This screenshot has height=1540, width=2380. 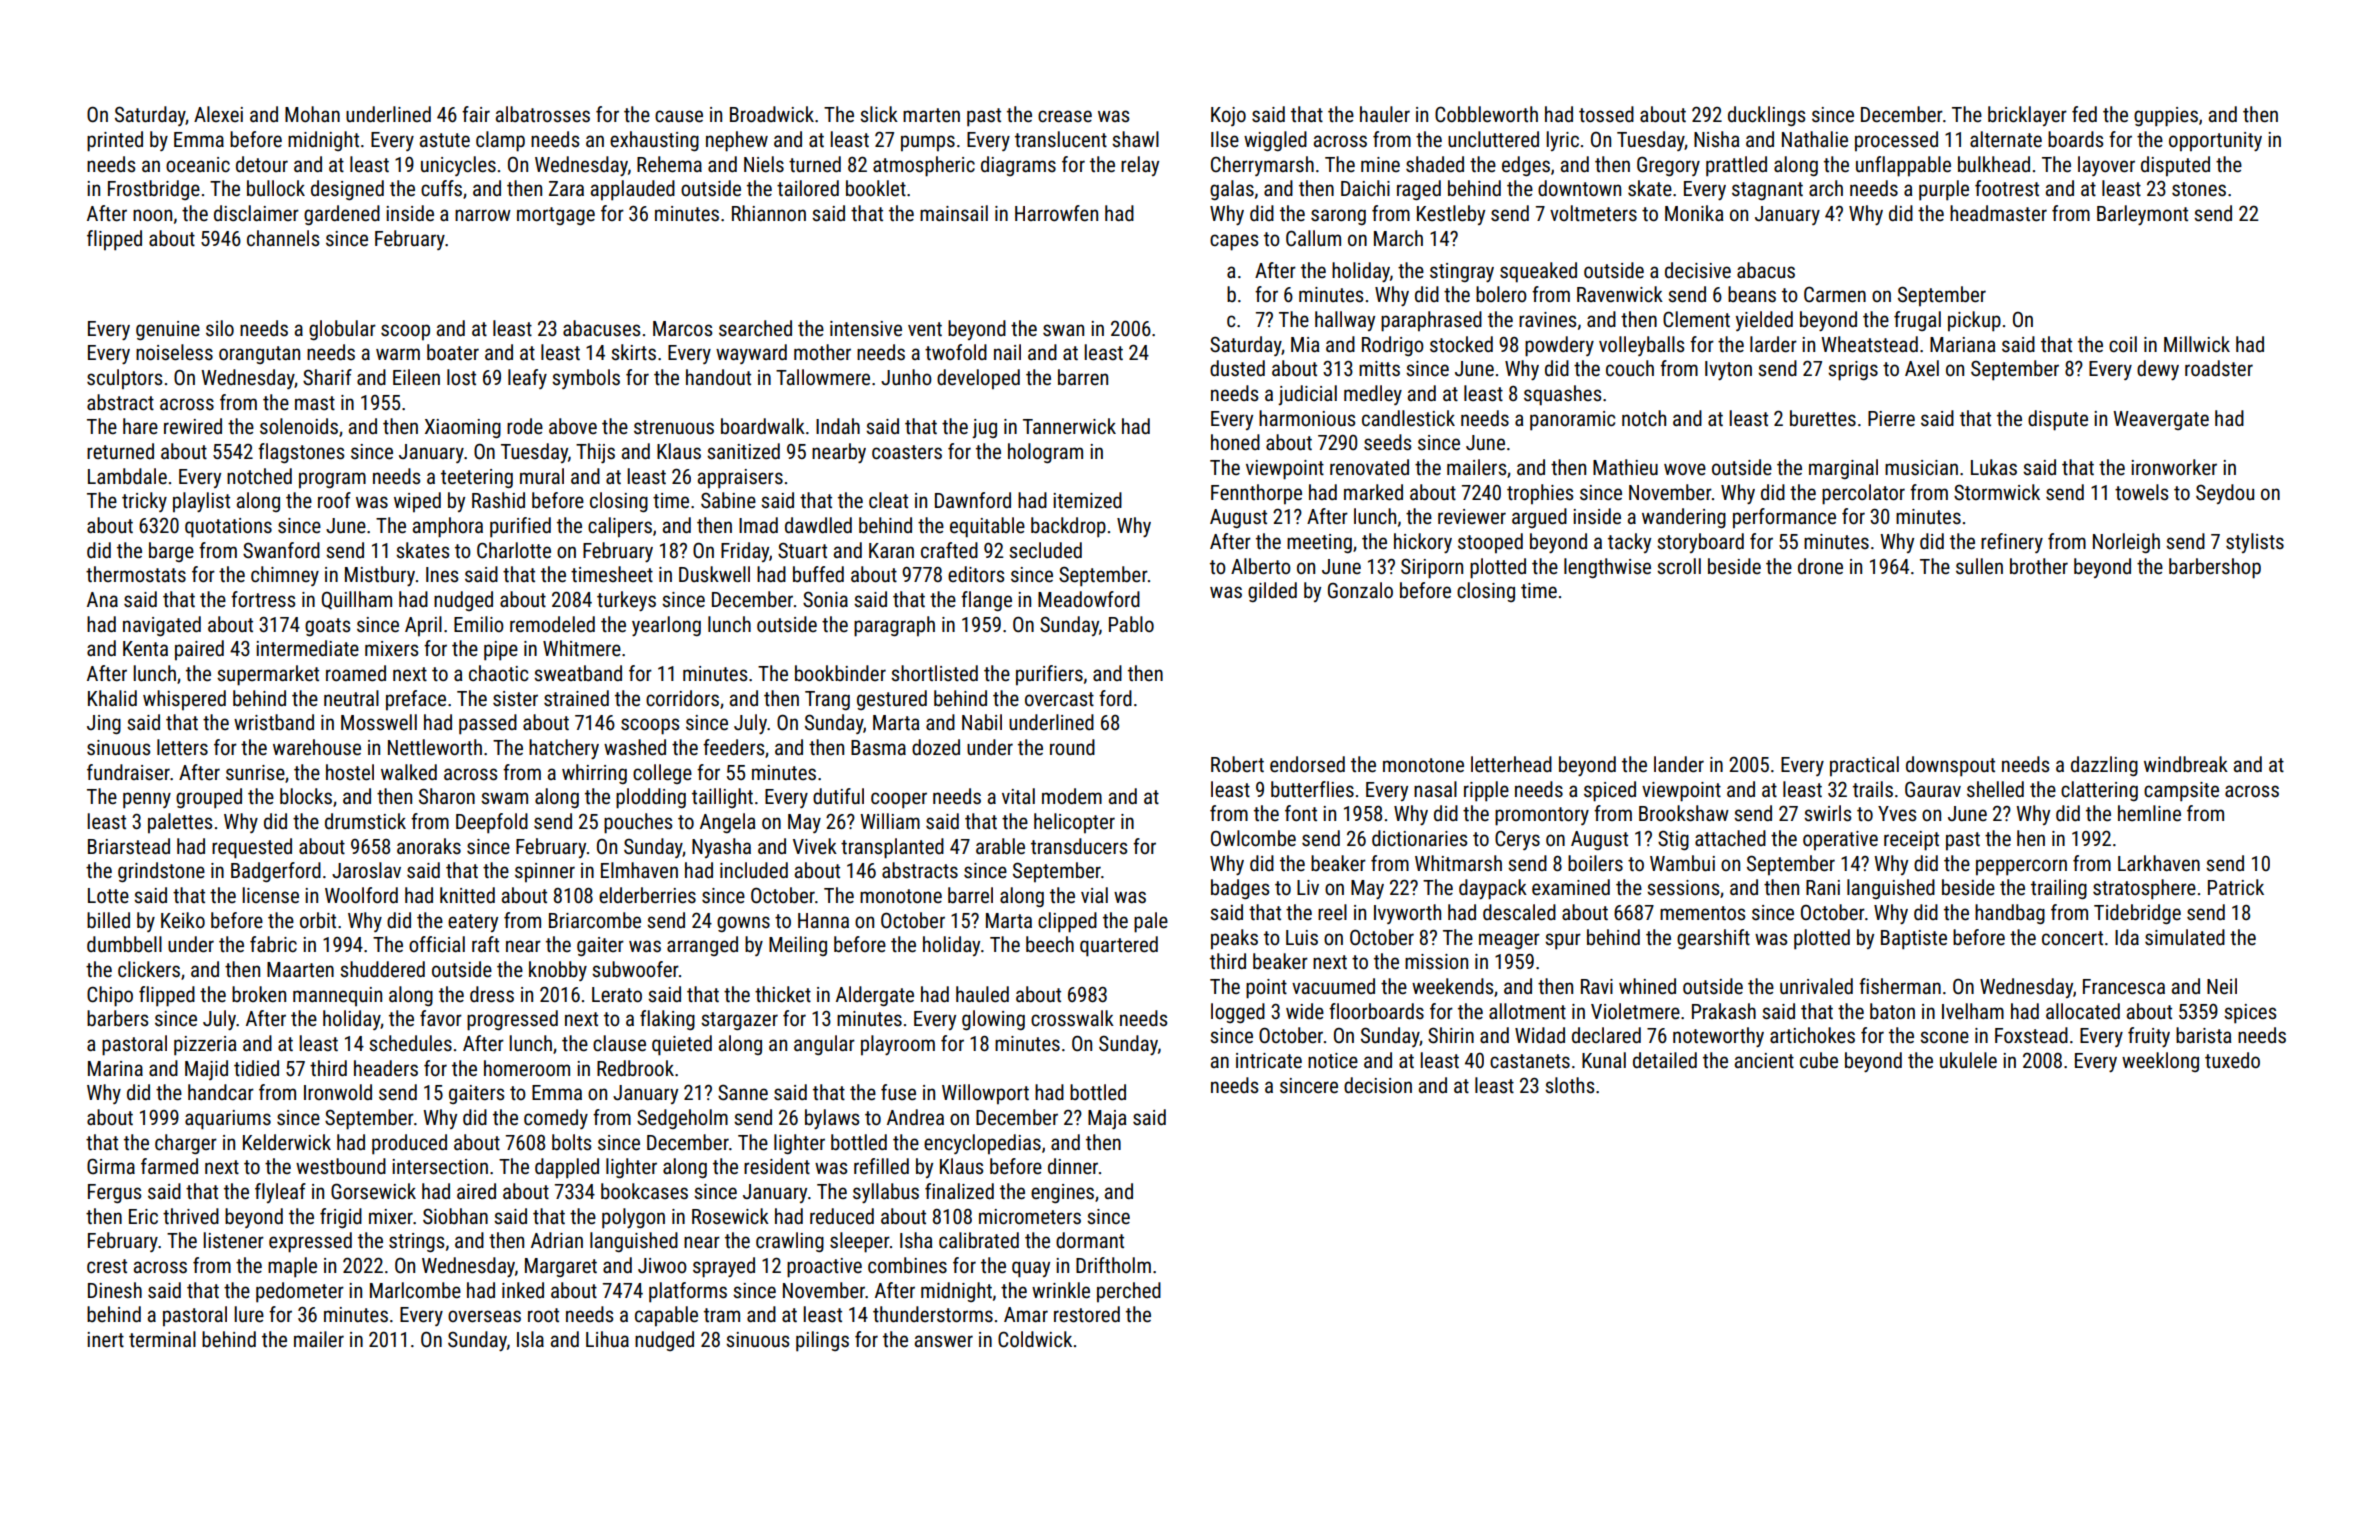 What do you see at coordinates (959, 1191) in the screenshot?
I see `finalized` at bounding box center [959, 1191].
